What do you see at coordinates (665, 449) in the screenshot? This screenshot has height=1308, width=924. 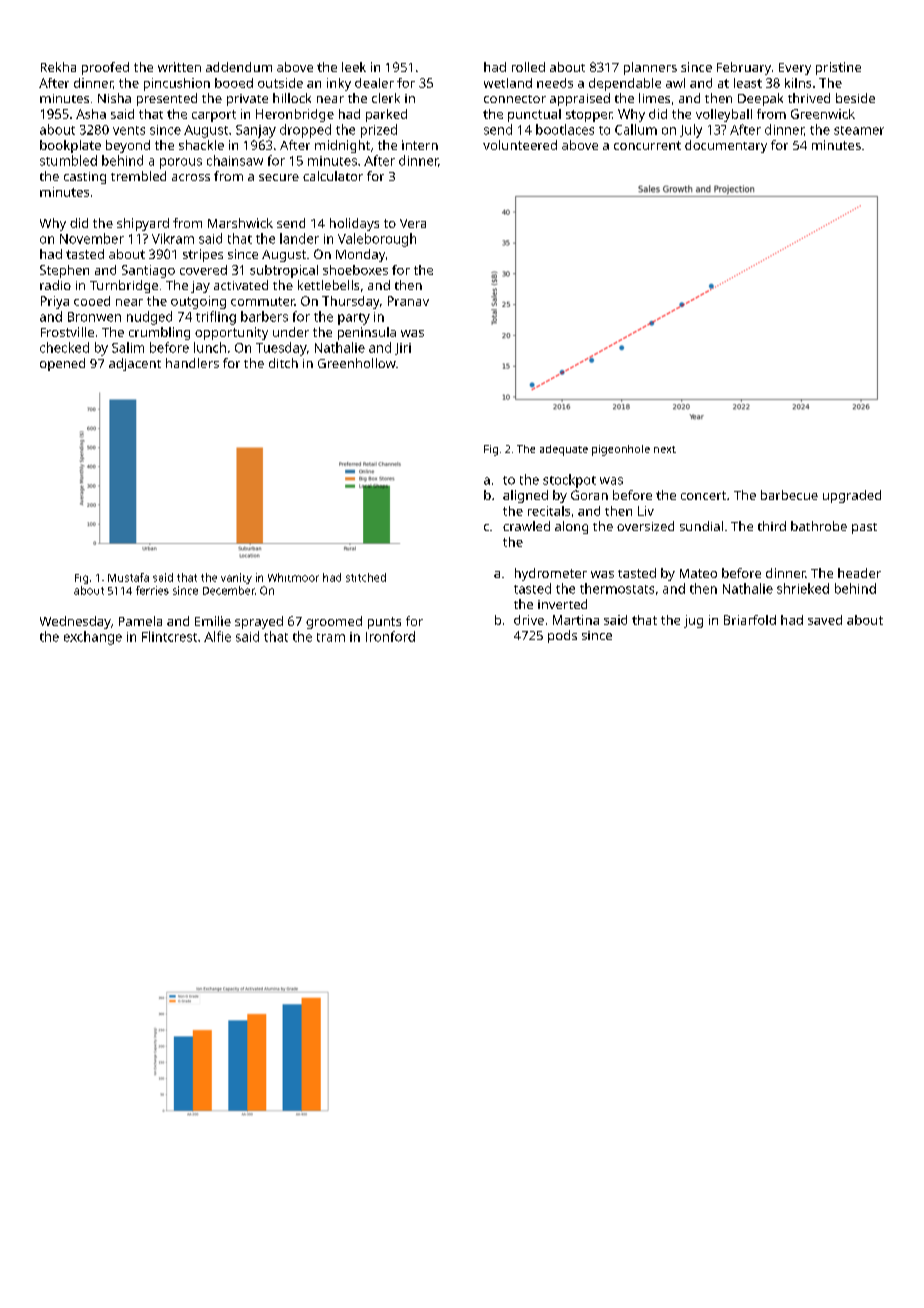 I see `next` at bounding box center [665, 449].
